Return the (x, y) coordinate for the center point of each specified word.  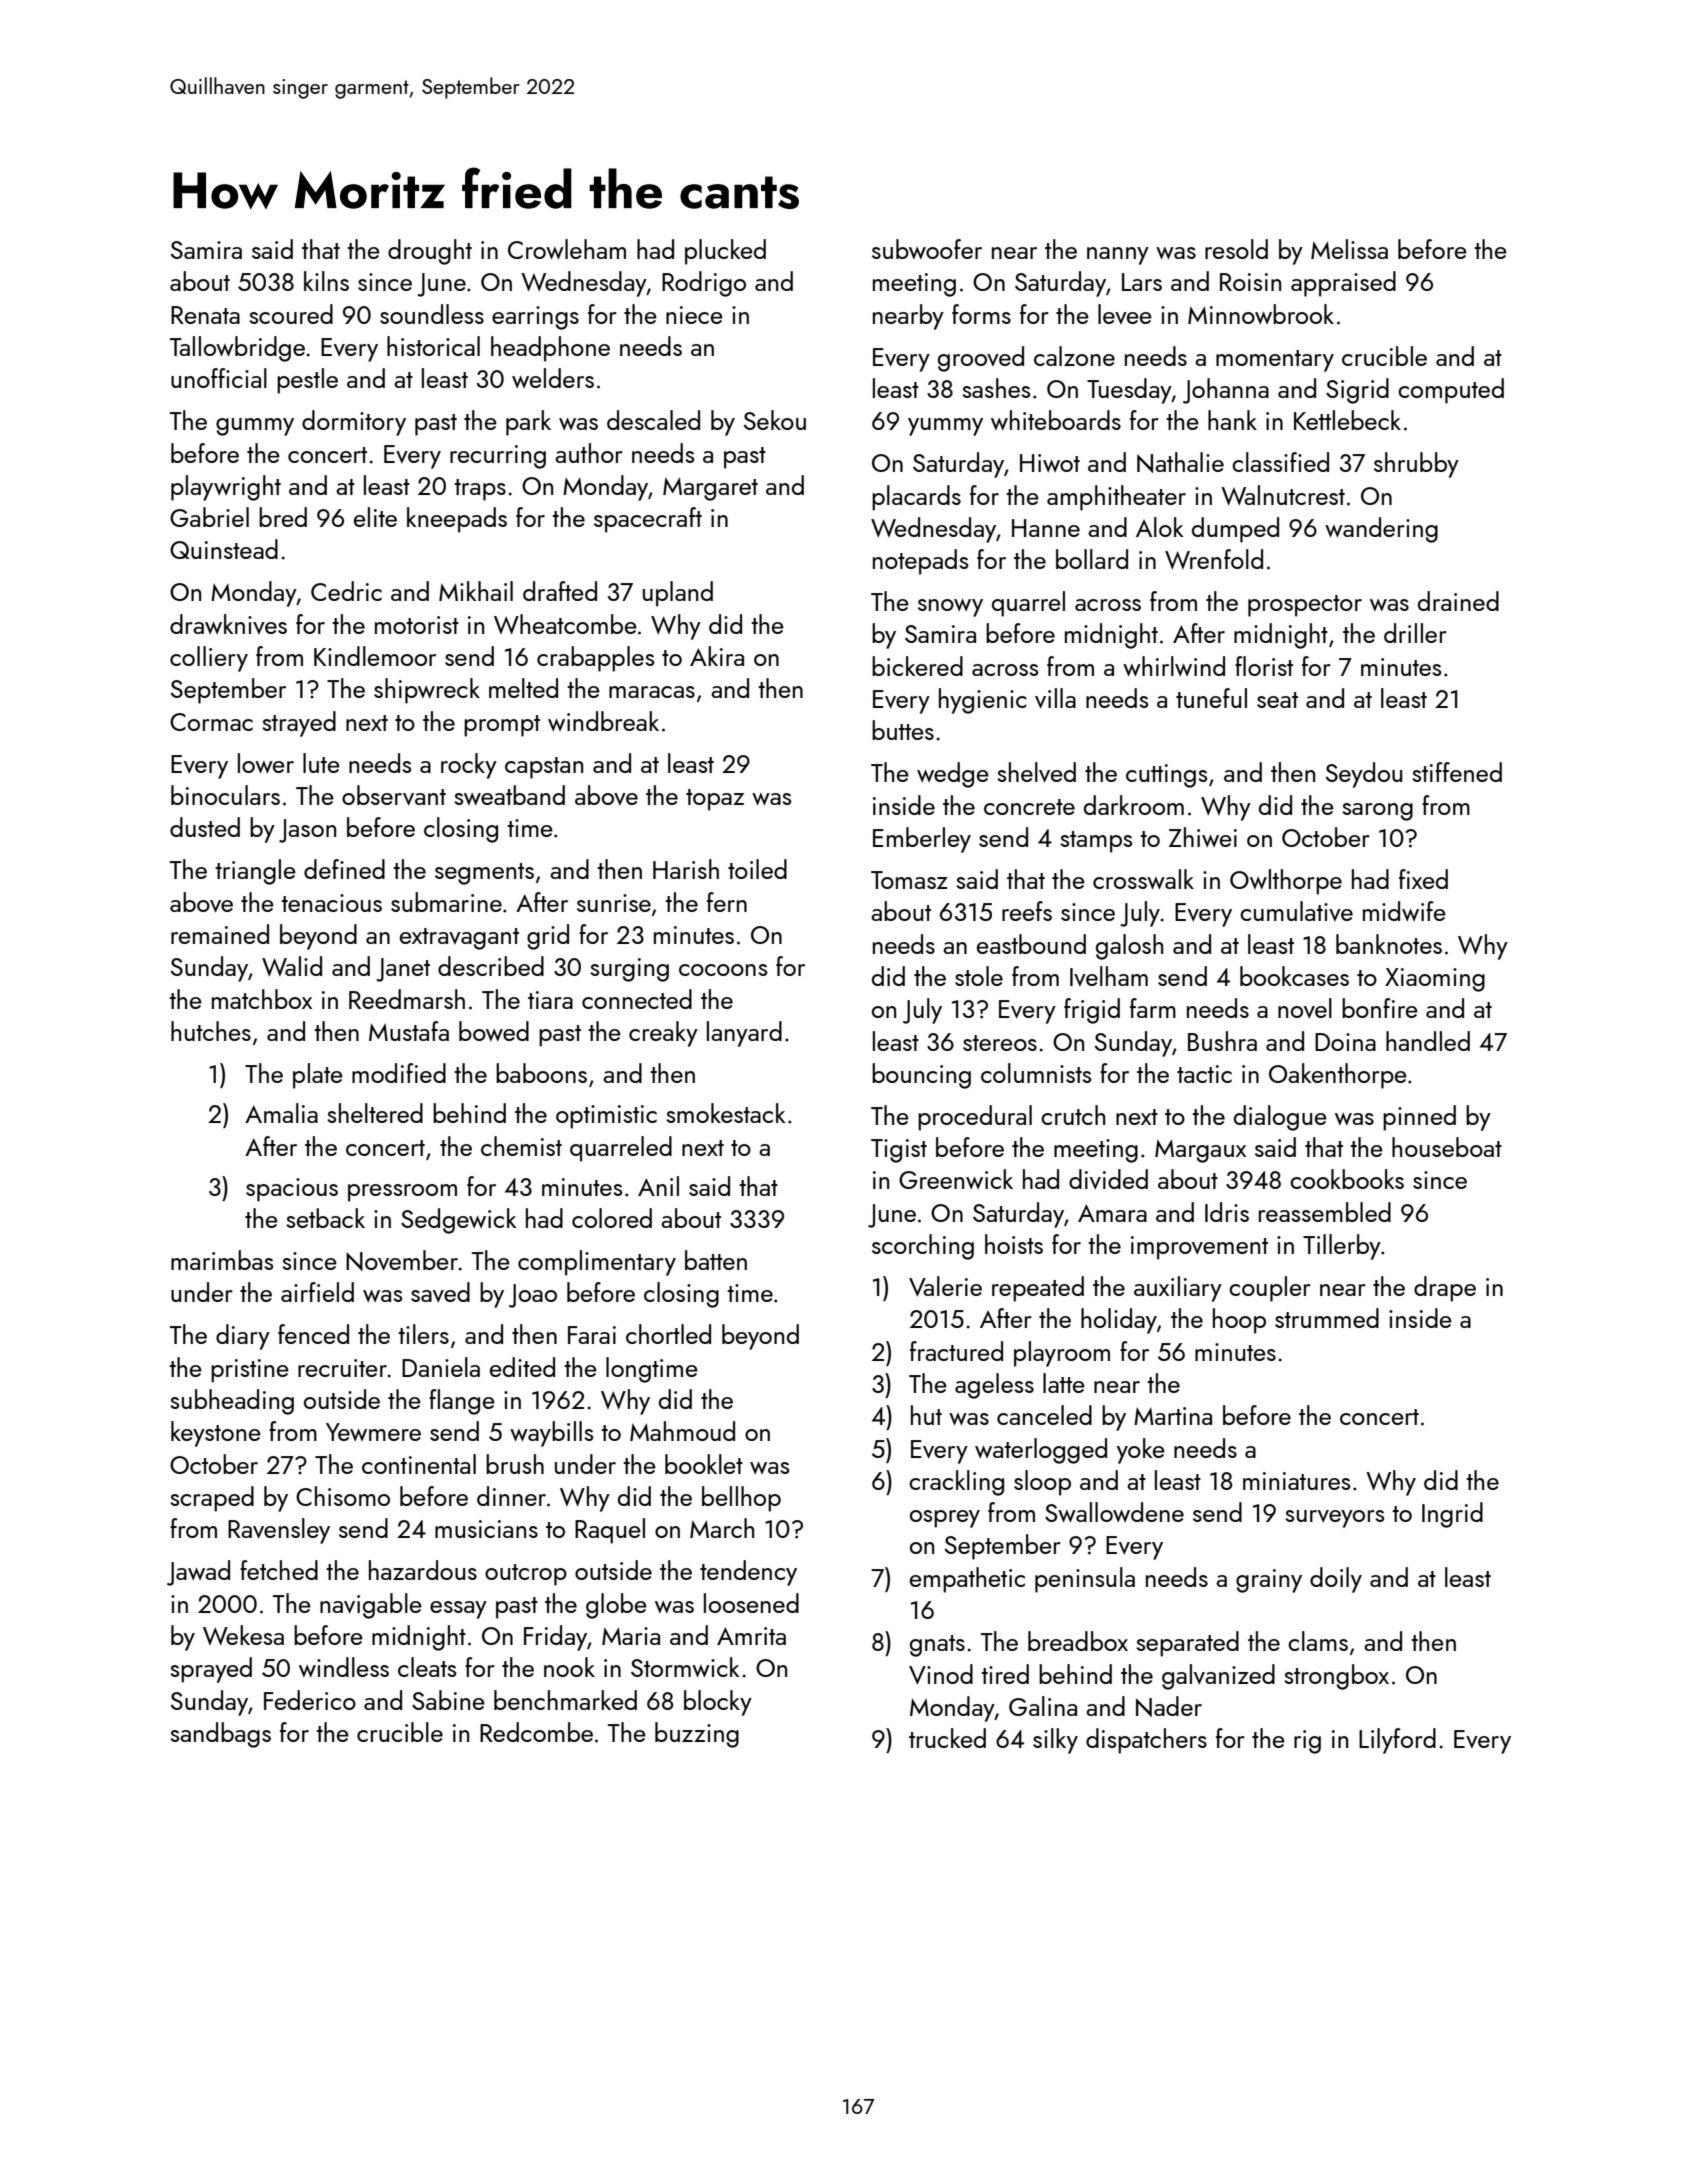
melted (523, 688)
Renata (205, 315)
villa (1055, 698)
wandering (1381, 530)
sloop (1042, 1483)
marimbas (222, 1260)
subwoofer (927, 249)
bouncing (921, 1076)
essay (458, 1610)
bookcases (1294, 976)
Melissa (1349, 249)
